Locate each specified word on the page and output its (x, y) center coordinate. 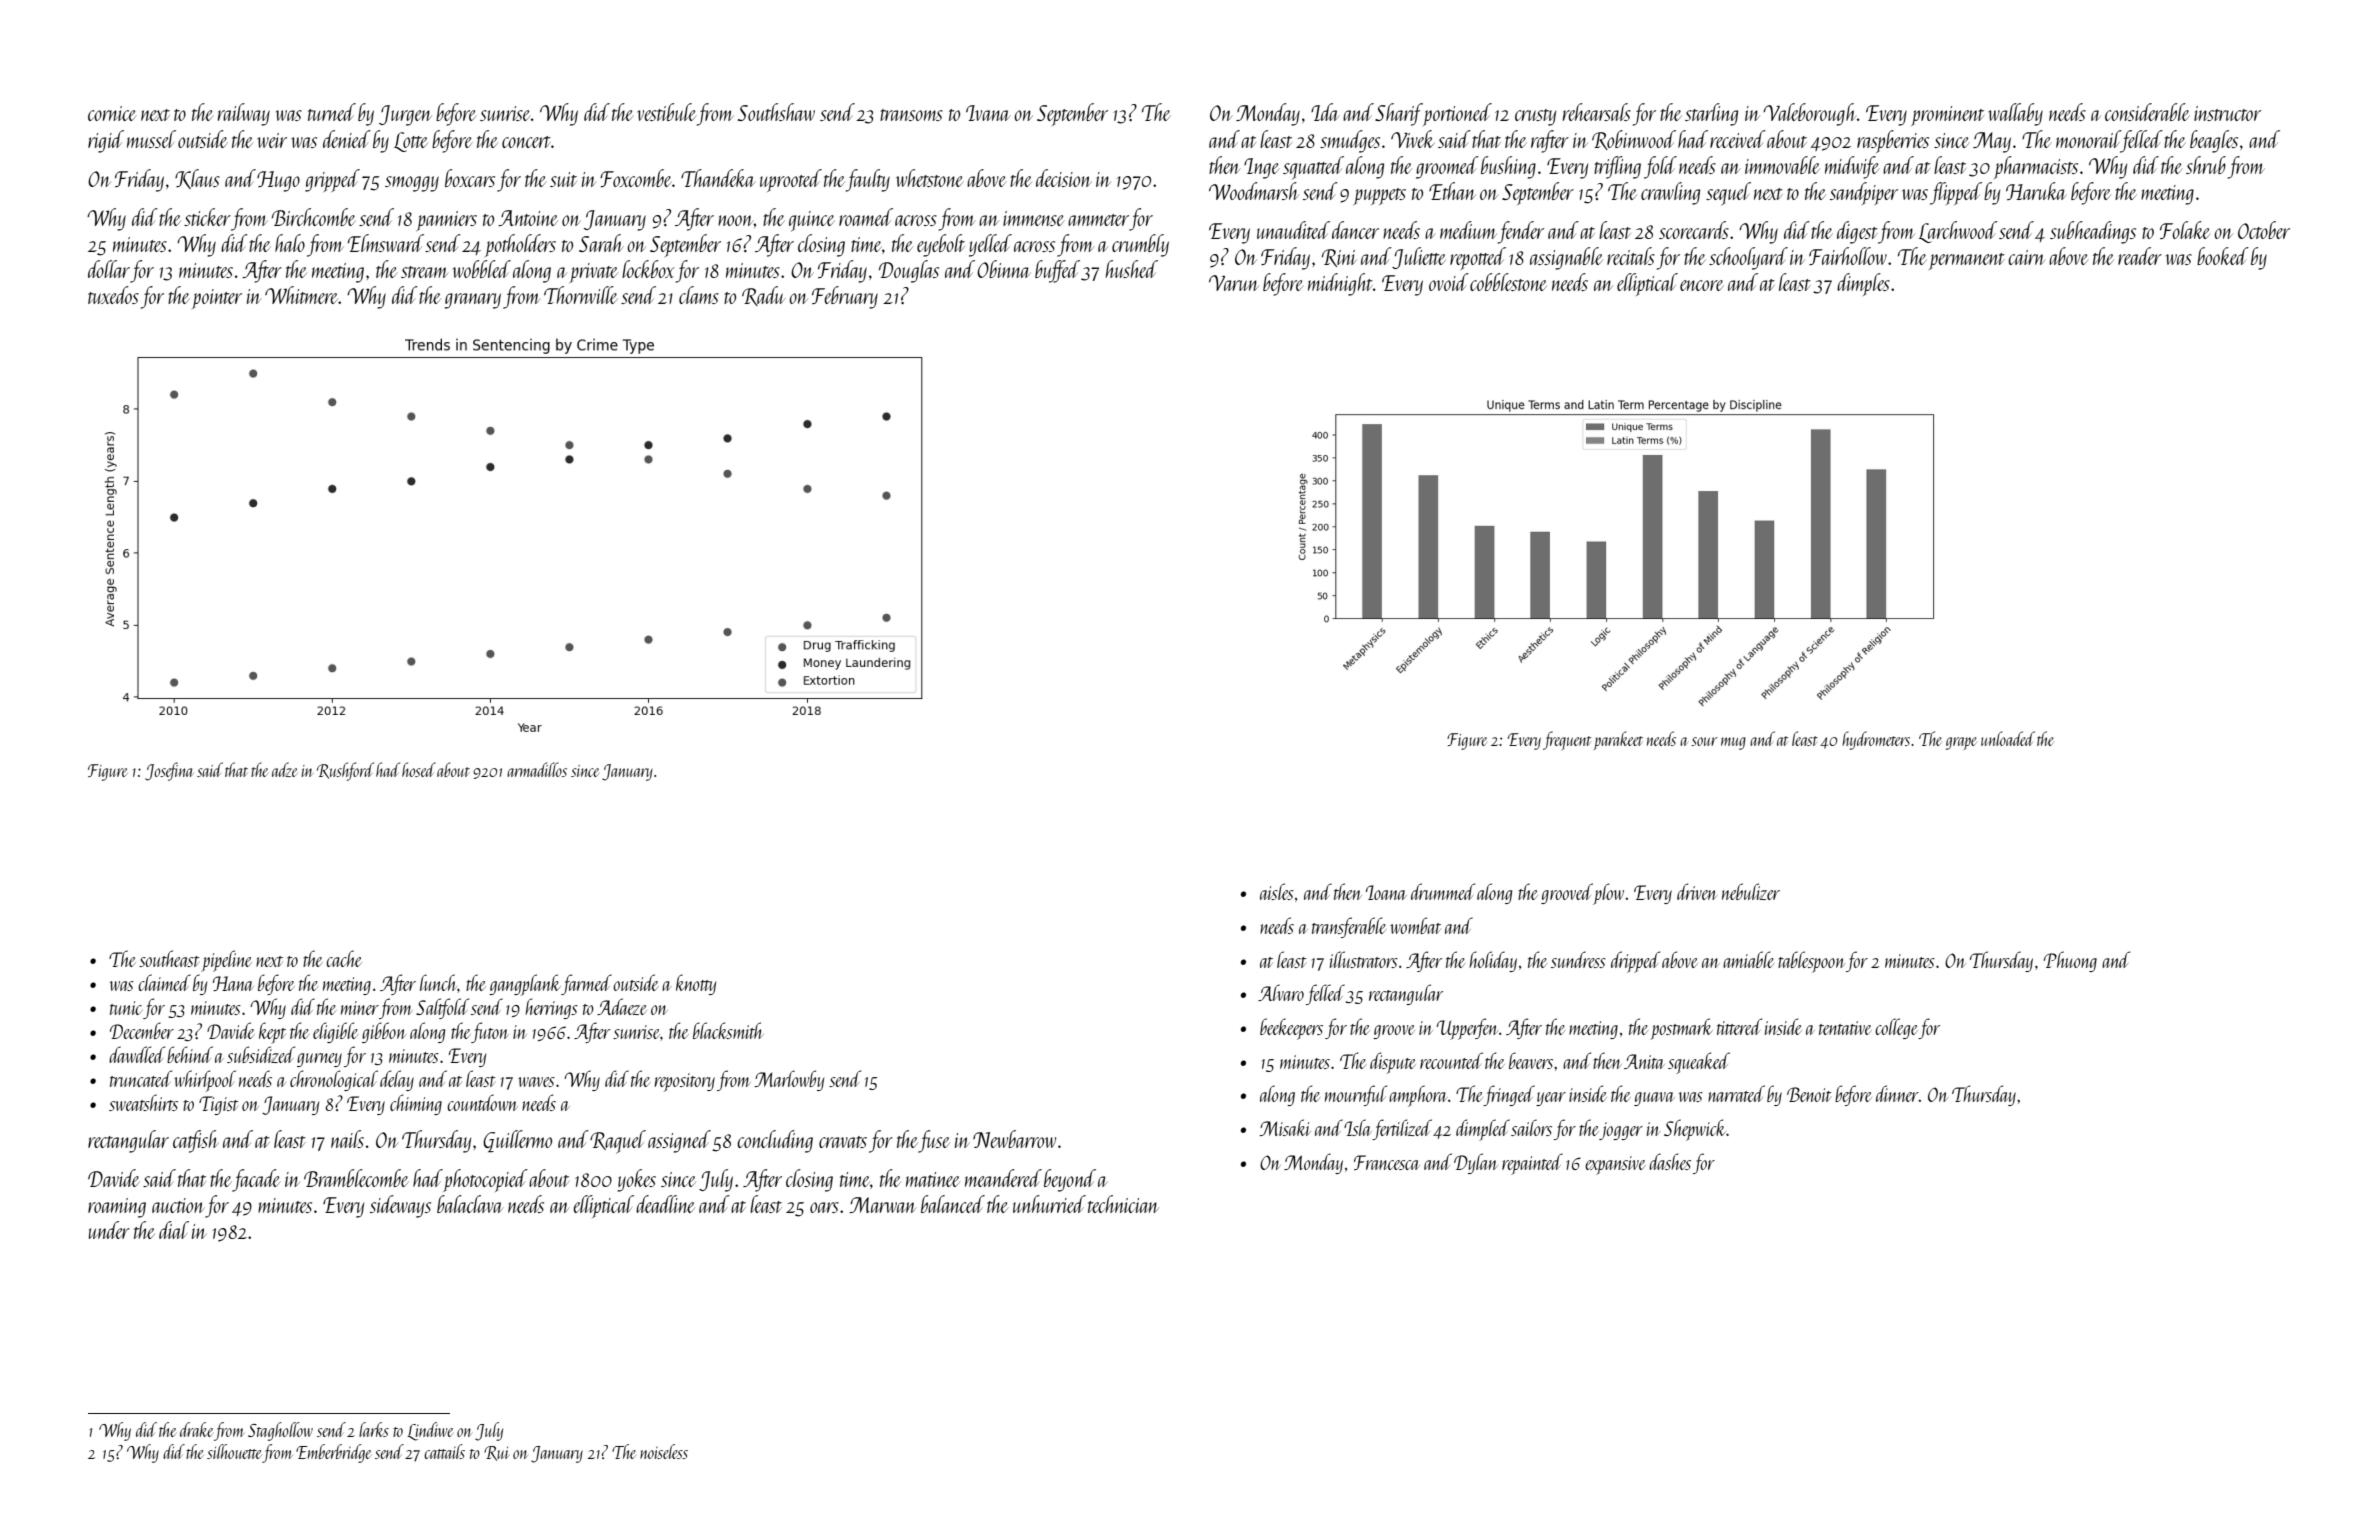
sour (1704, 741)
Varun (1234, 283)
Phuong (2070, 961)
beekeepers (1291, 1029)
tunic (126, 1008)
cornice (112, 113)
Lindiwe (430, 1431)
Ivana (988, 113)
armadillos (537, 769)
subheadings (2093, 232)
